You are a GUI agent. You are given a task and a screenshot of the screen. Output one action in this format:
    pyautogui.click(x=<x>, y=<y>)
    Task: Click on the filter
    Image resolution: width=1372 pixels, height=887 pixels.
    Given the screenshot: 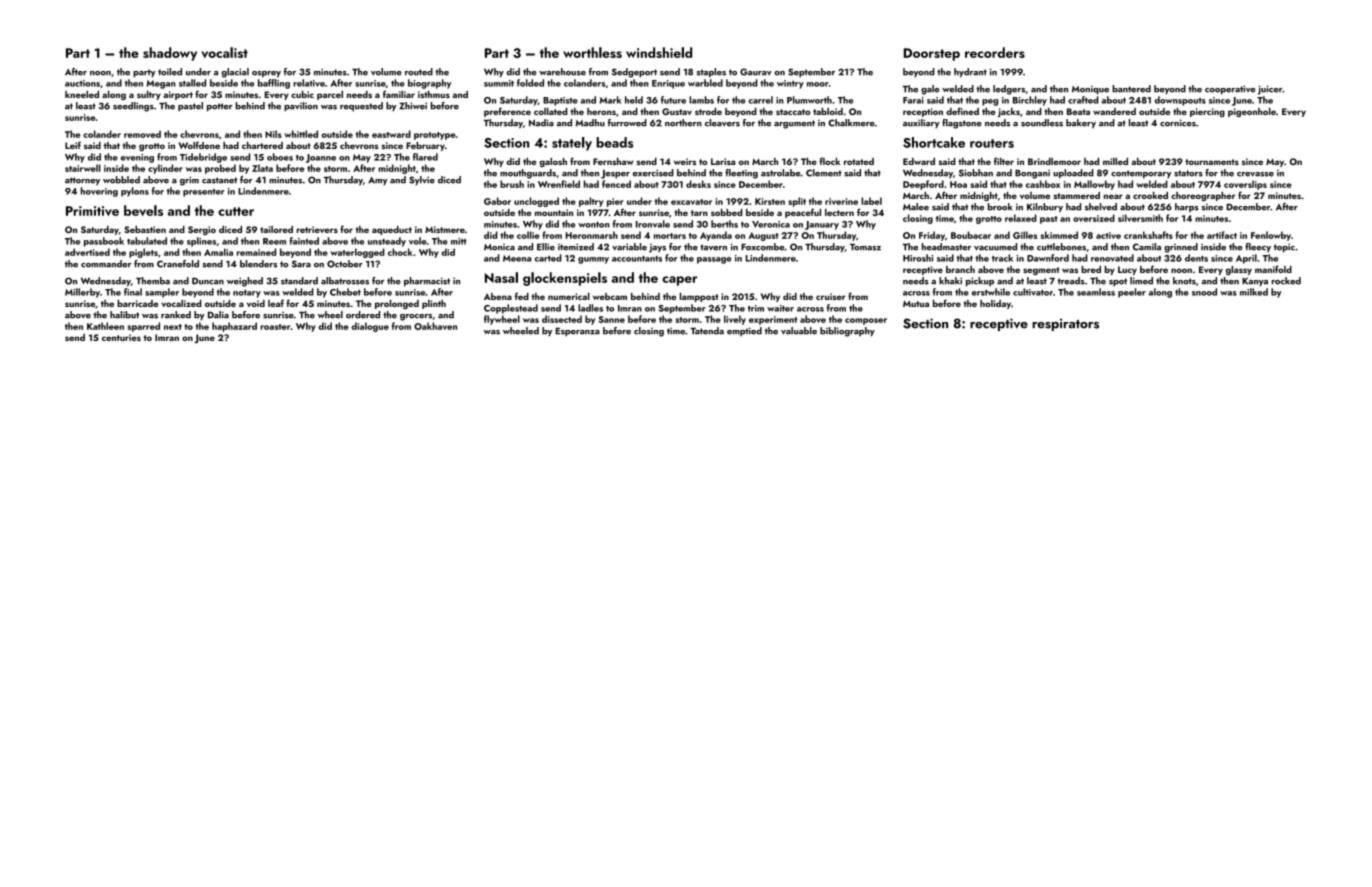 What is the action you would take?
    pyautogui.click(x=1004, y=161)
